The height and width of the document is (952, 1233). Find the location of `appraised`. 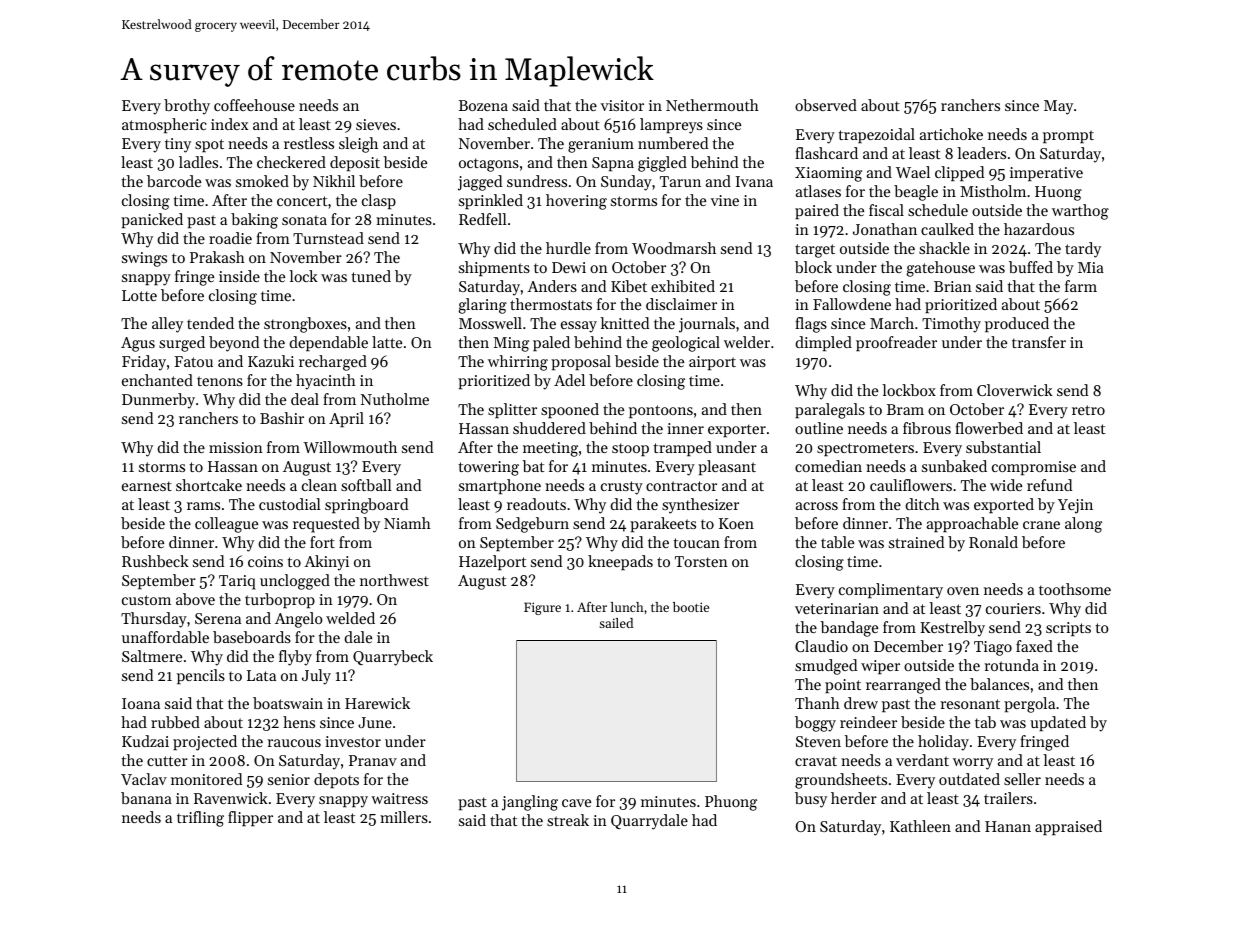

appraised is located at coordinates (1068, 827).
